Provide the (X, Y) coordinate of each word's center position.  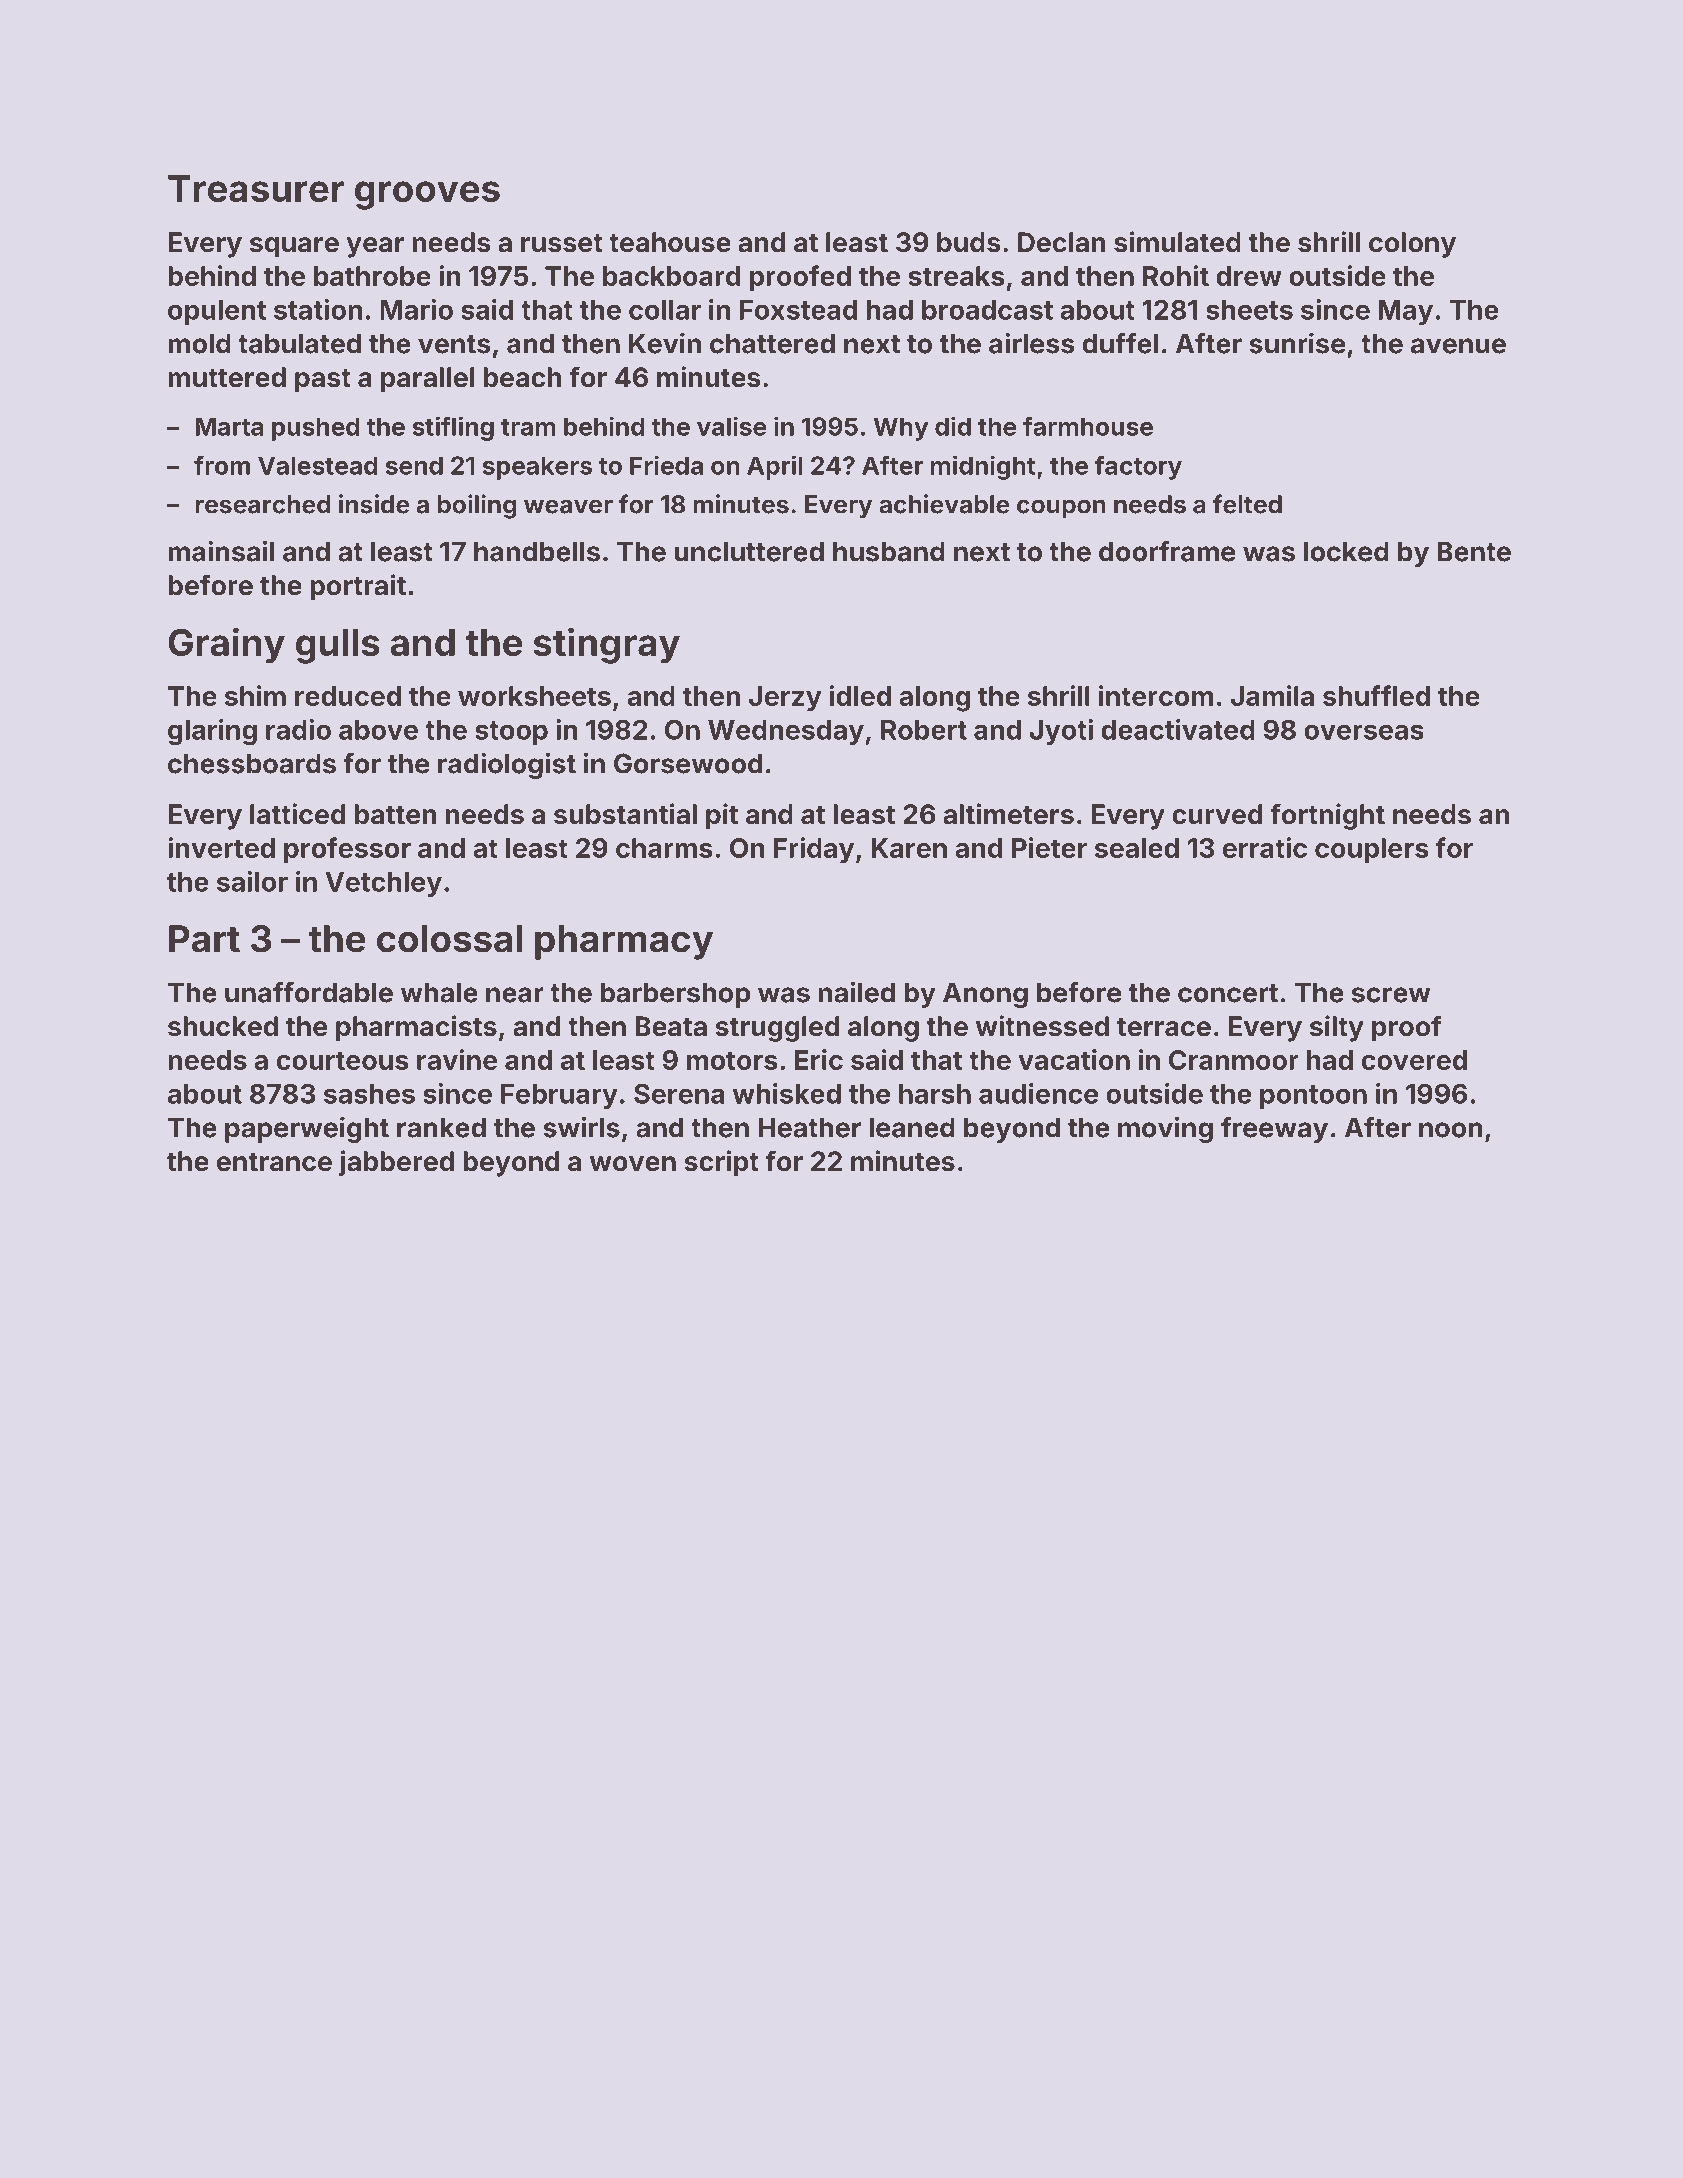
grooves (427, 195)
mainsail (221, 551)
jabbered (396, 1163)
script (721, 1163)
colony (1412, 245)
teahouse (670, 242)
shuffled (1376, 695)
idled (860, 695)
